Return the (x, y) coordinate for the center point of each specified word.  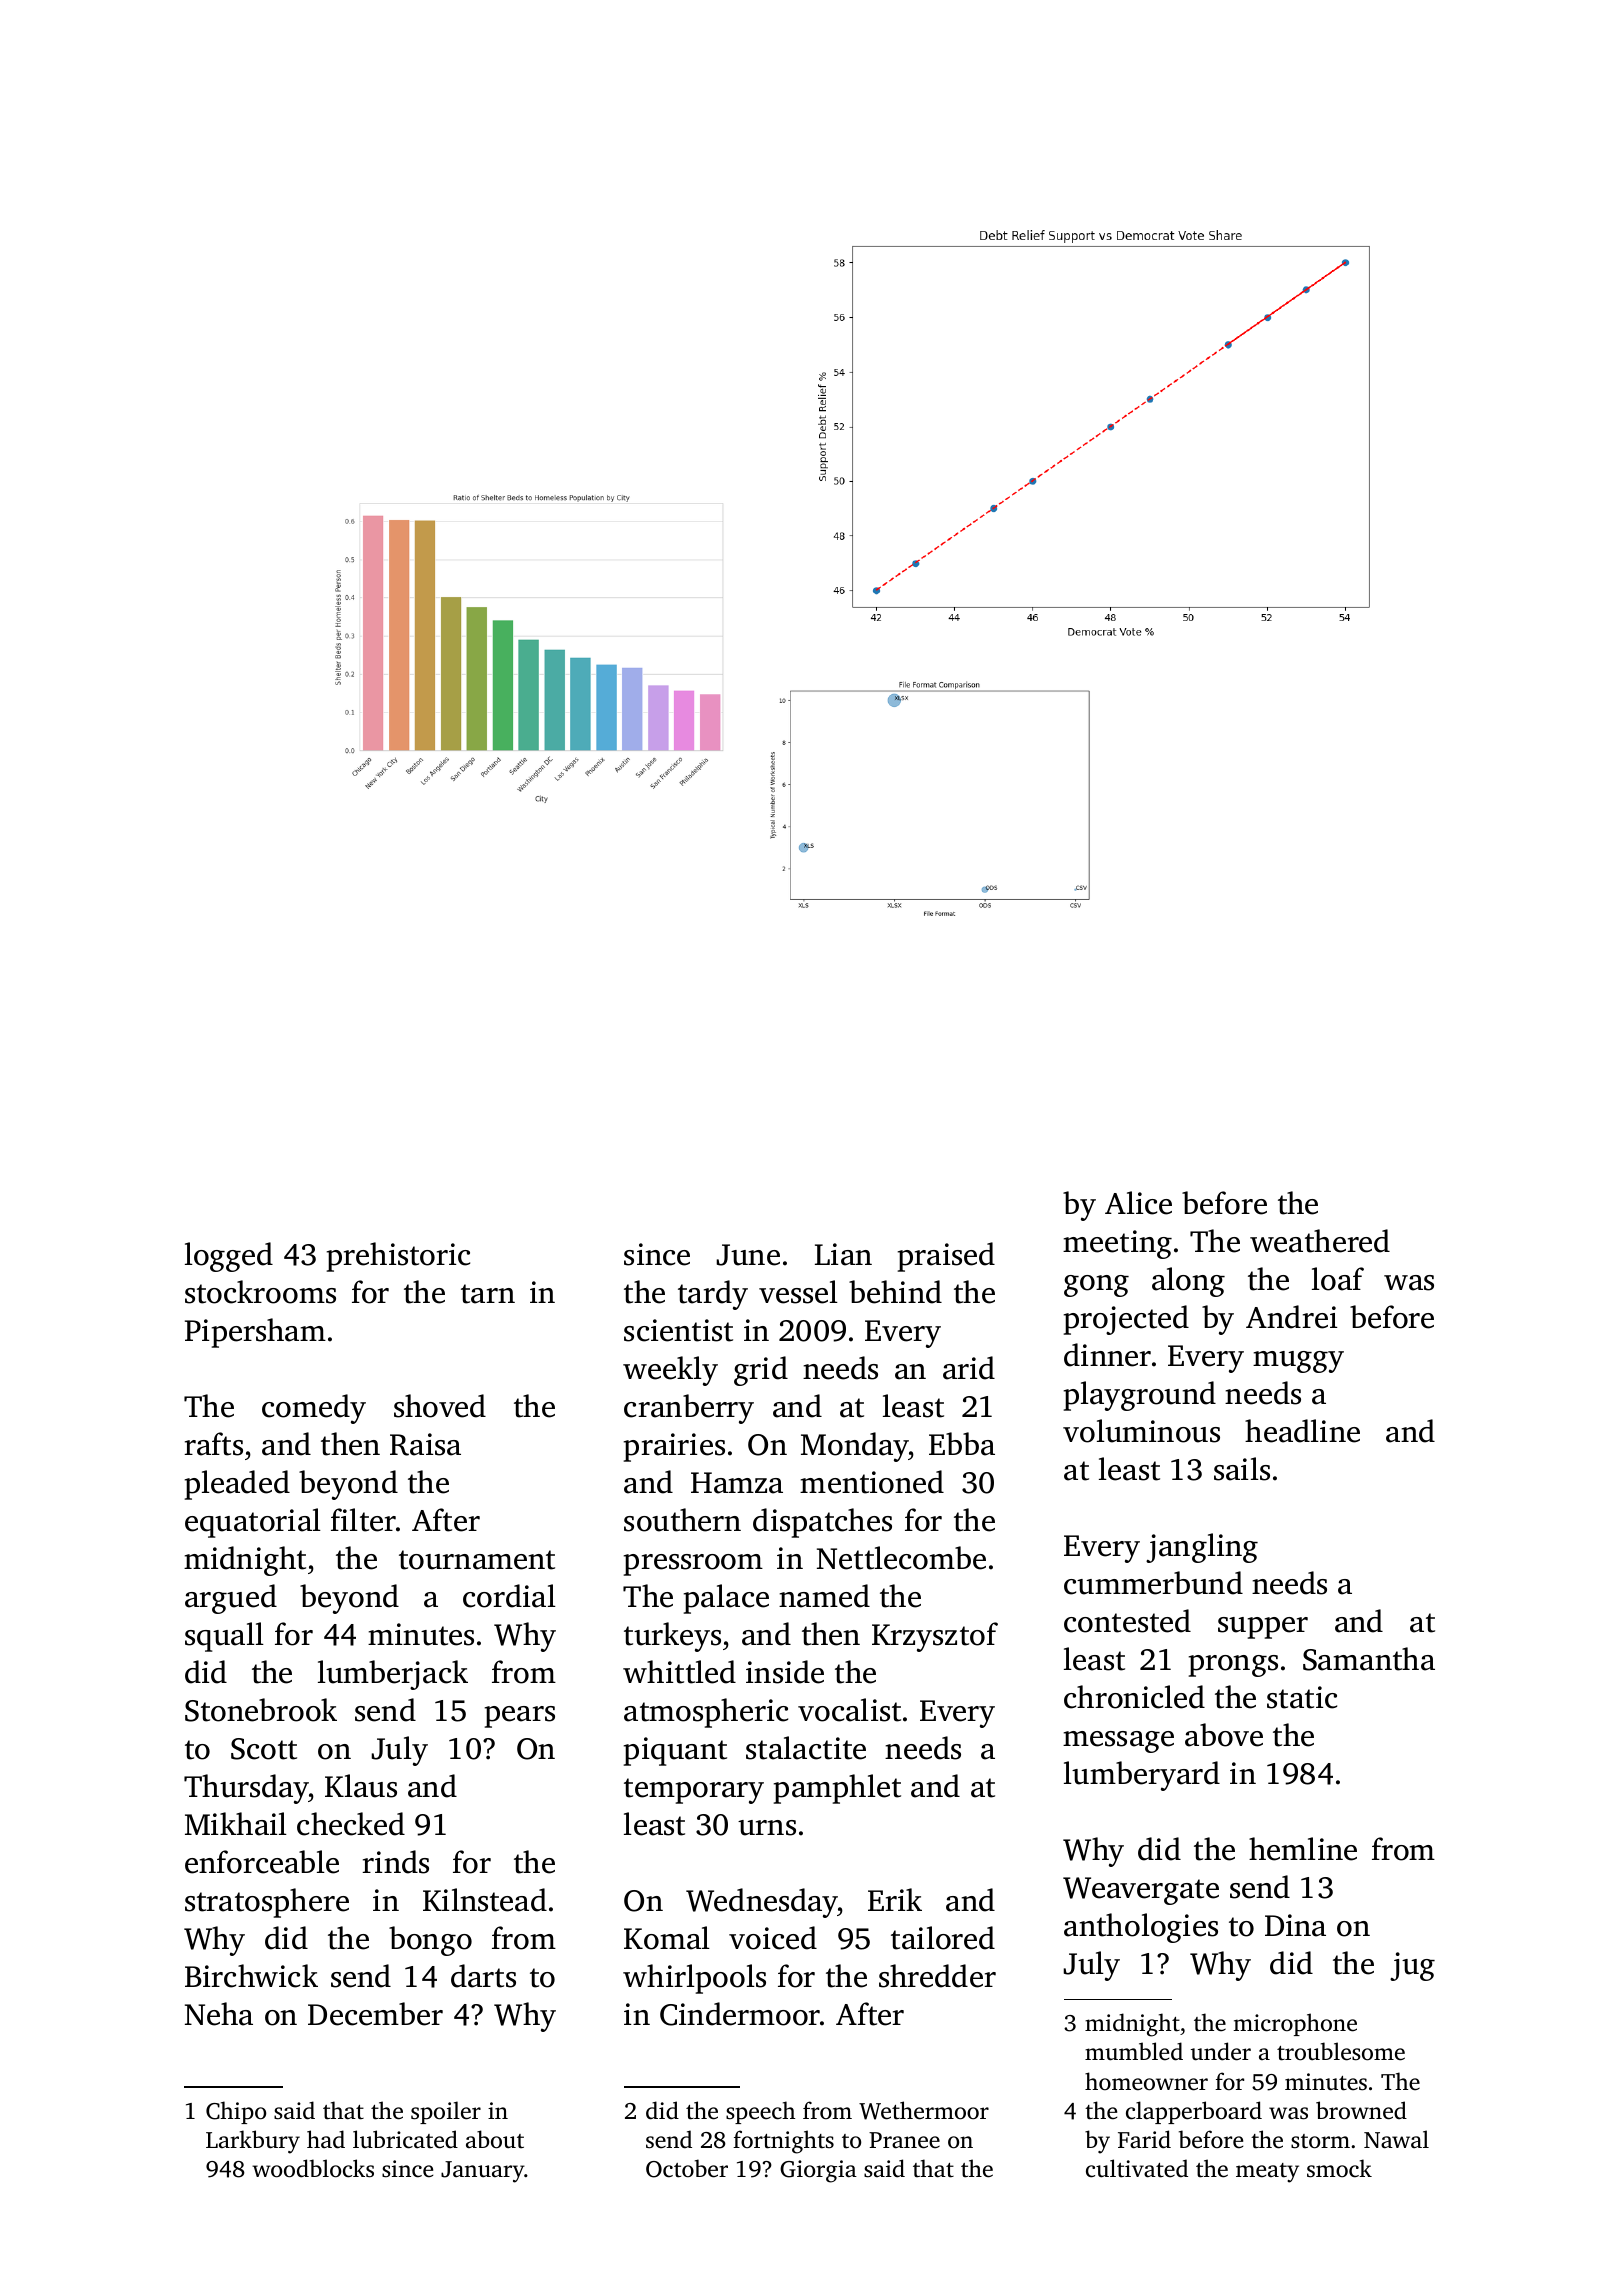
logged (229, 1257)
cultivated (1137, 2168)
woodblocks (313, 2168)
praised (946, 1257)
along (1188, 1282)
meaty (1267, 2173)
